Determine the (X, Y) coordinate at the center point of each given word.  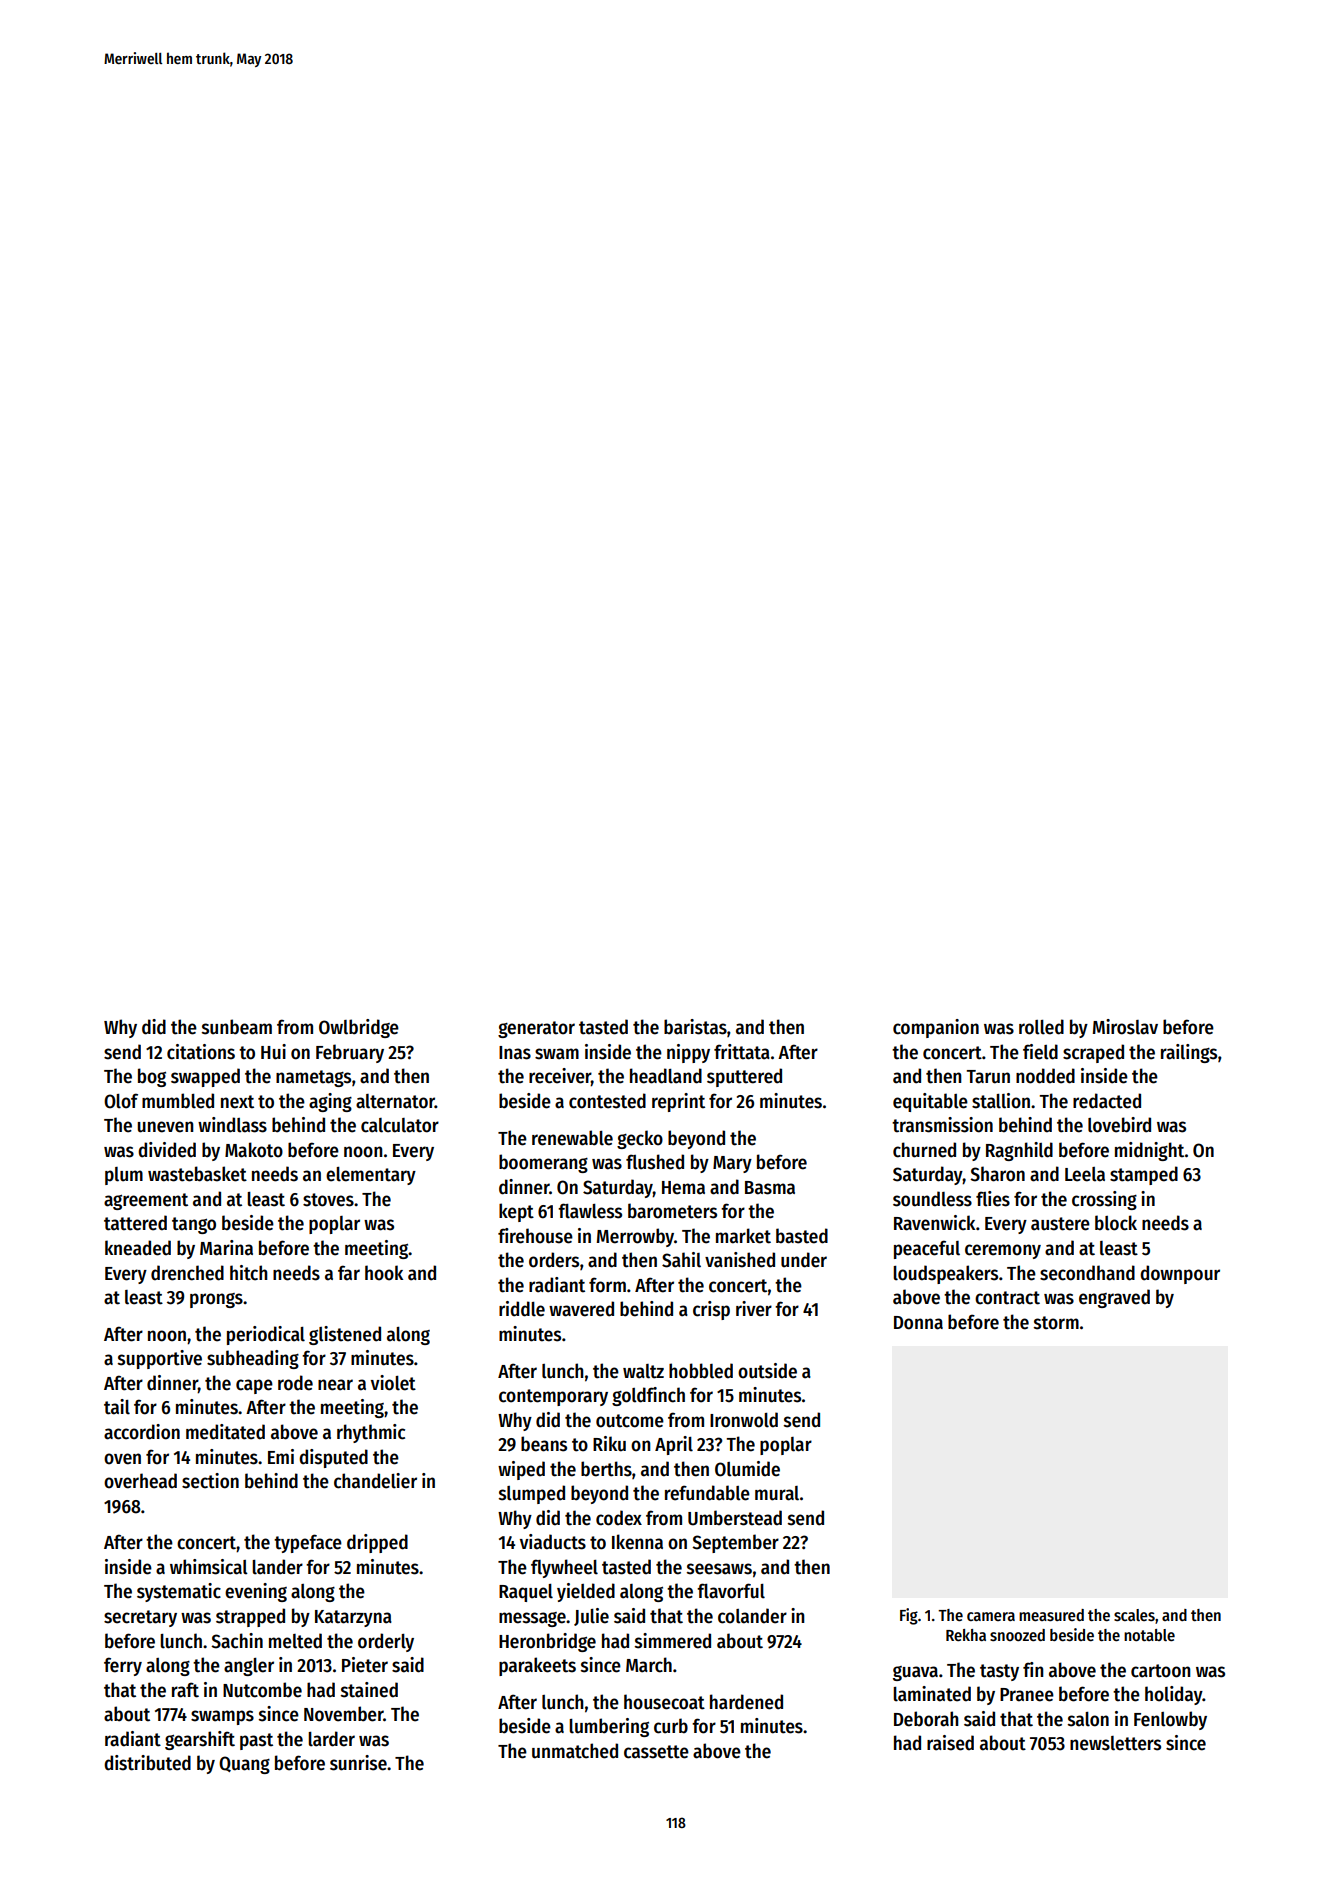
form (607, 1285)
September (735, 1543)
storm (1056, 1323)
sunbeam (237, 1027)
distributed (147, 1763)
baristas (695, 1027)
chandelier (375, 1481)
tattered (135, 1223)
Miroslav (1125, 1027)
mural (777, 1493)
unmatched (575, 1751)
